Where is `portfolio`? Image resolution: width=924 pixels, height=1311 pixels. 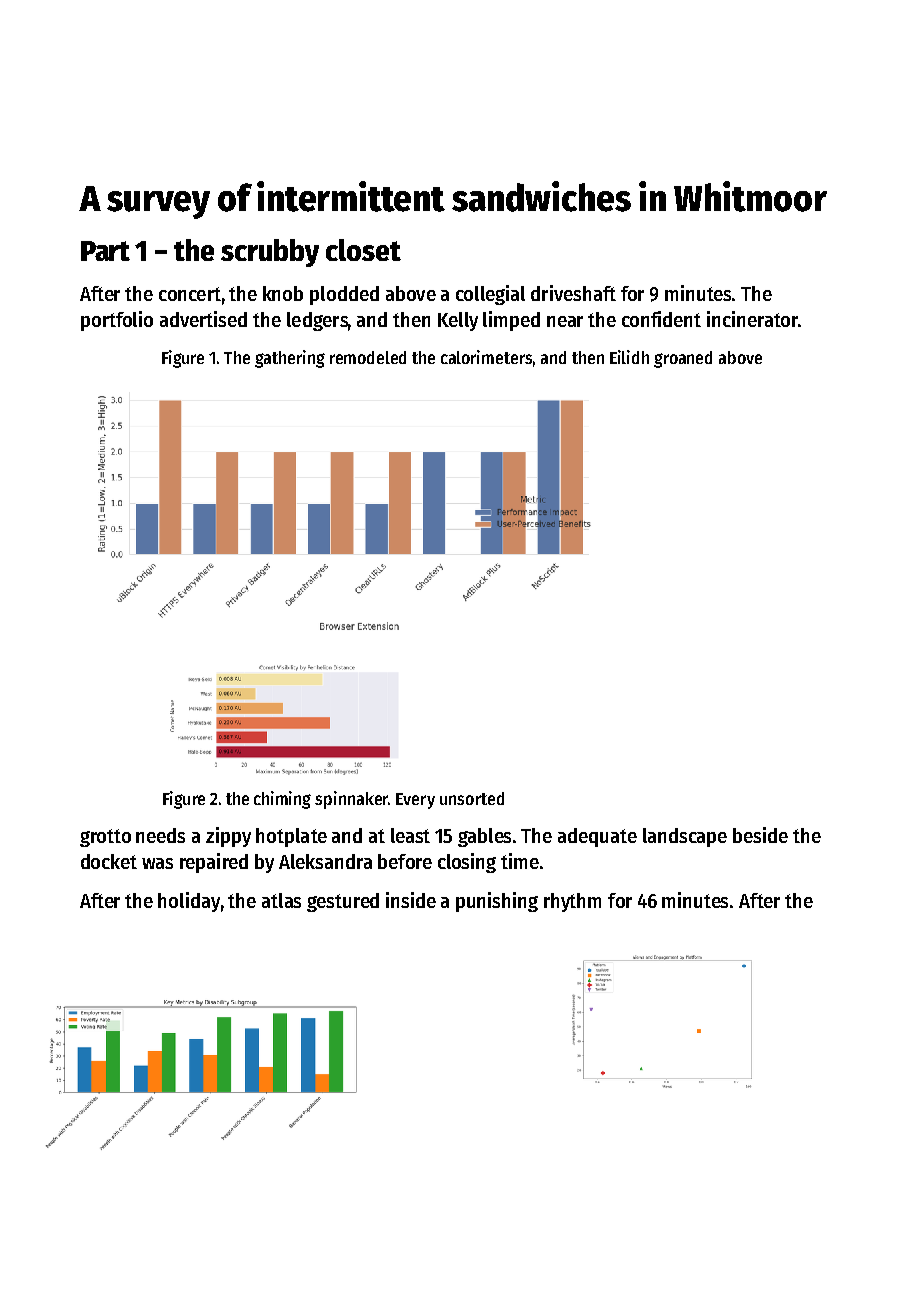
portfolio is located at coordinates (117, 321).
